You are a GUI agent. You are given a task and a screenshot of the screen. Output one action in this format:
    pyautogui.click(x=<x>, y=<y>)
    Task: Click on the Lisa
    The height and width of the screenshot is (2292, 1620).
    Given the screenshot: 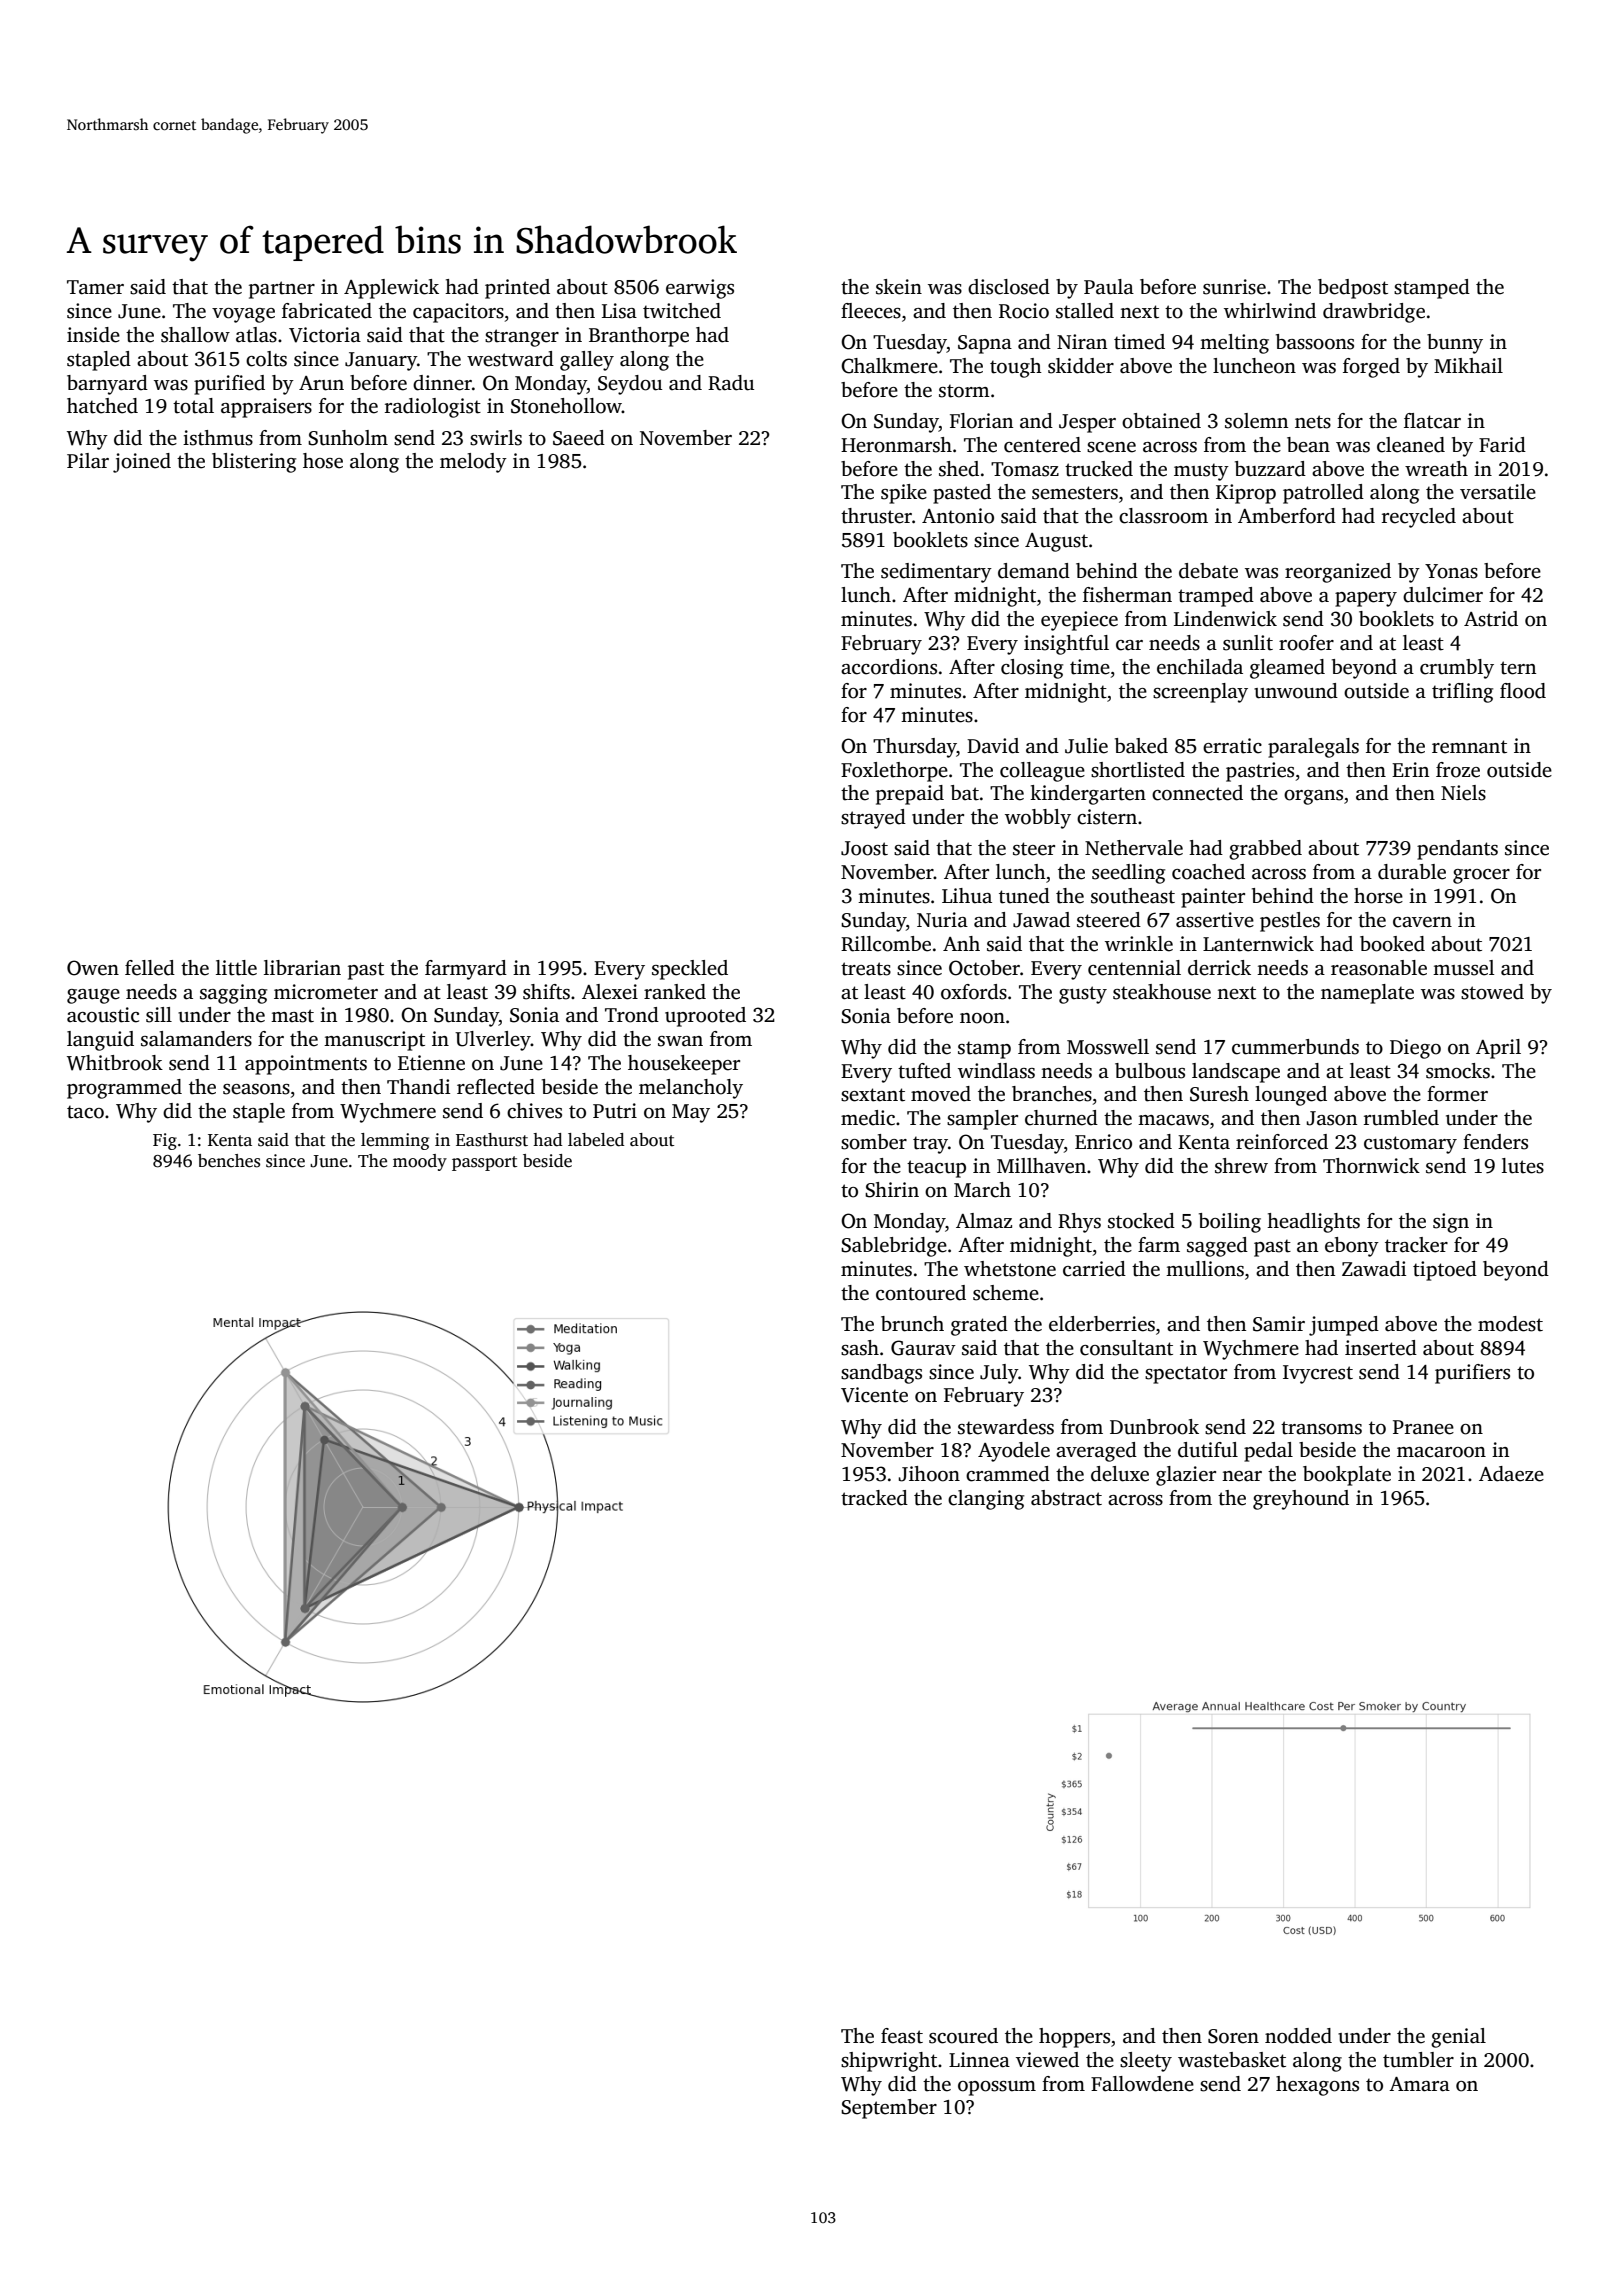 What is the action you would take?
    pyautogui.click(x=619, y=311)
